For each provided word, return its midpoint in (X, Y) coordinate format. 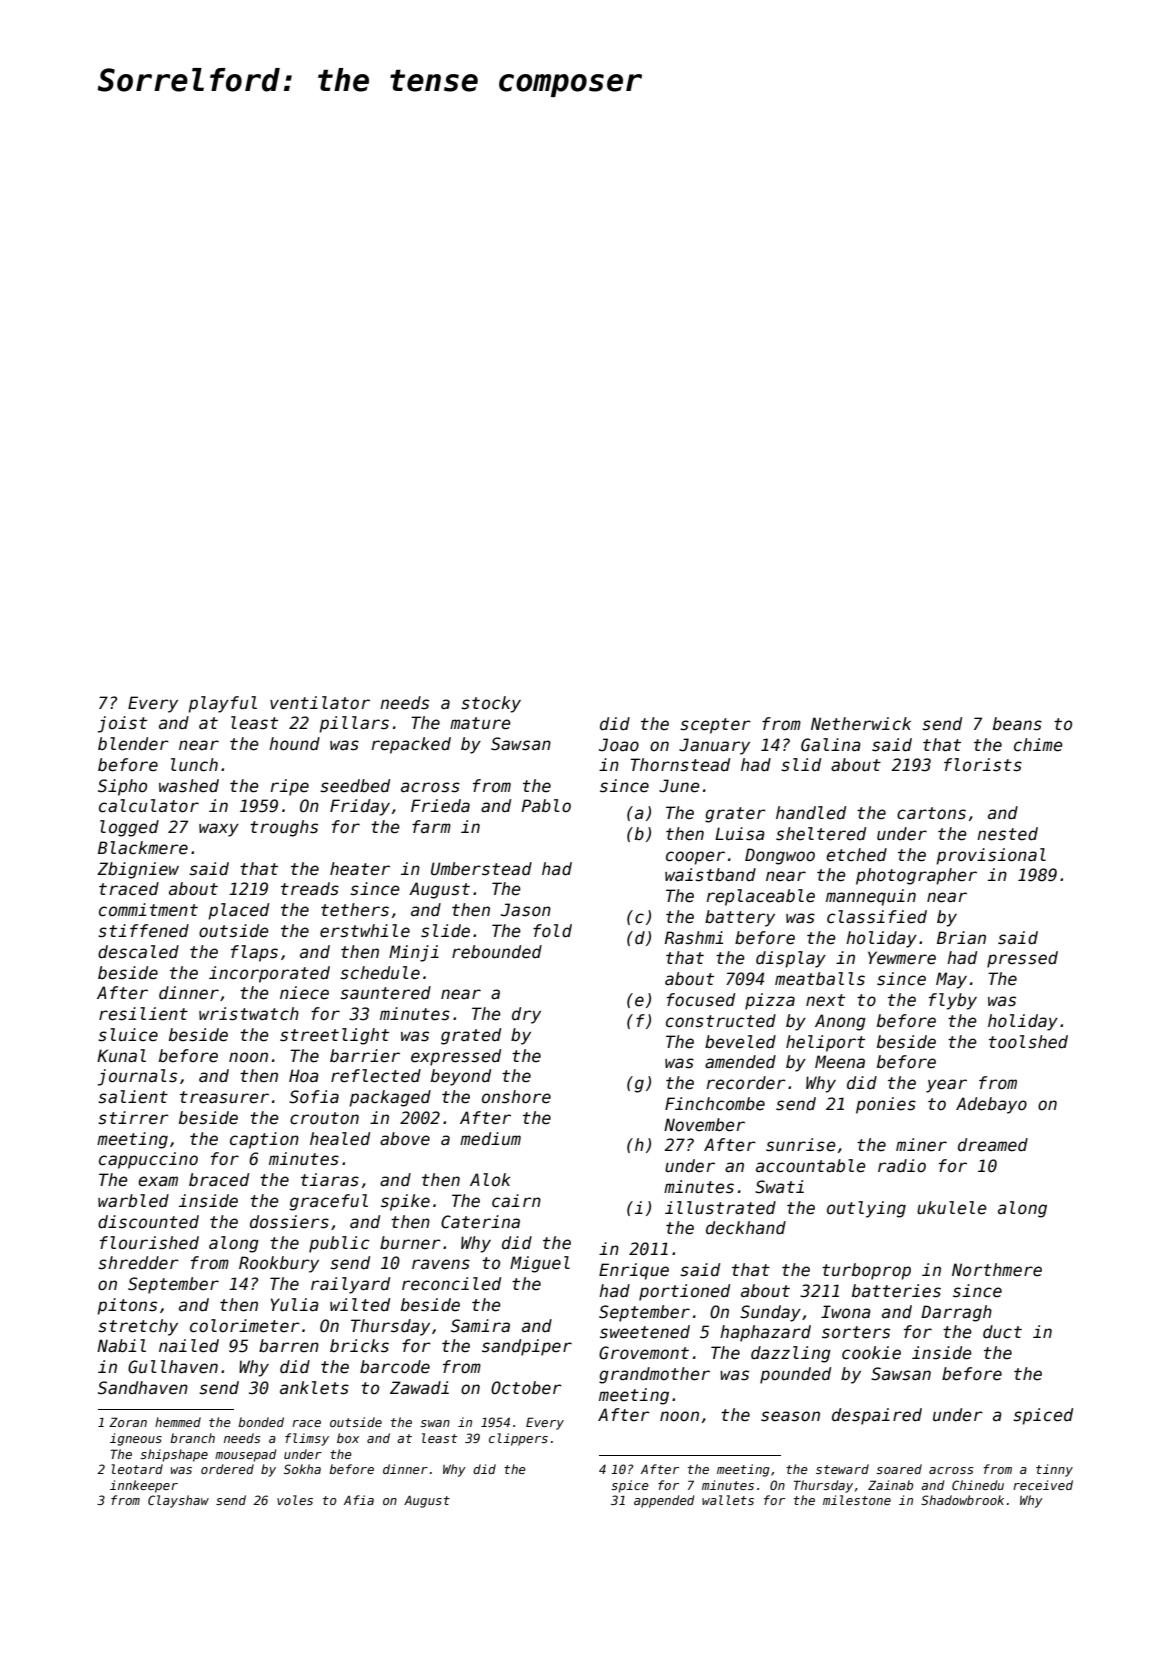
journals (137, 1077)
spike (405, 1202)
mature (480, 723)
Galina (831, 745)
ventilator (320, 703)
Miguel (540, 1264)
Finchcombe (715, 1104)
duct (1002, 1332)
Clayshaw (178, 1501)
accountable (811, 1166)
